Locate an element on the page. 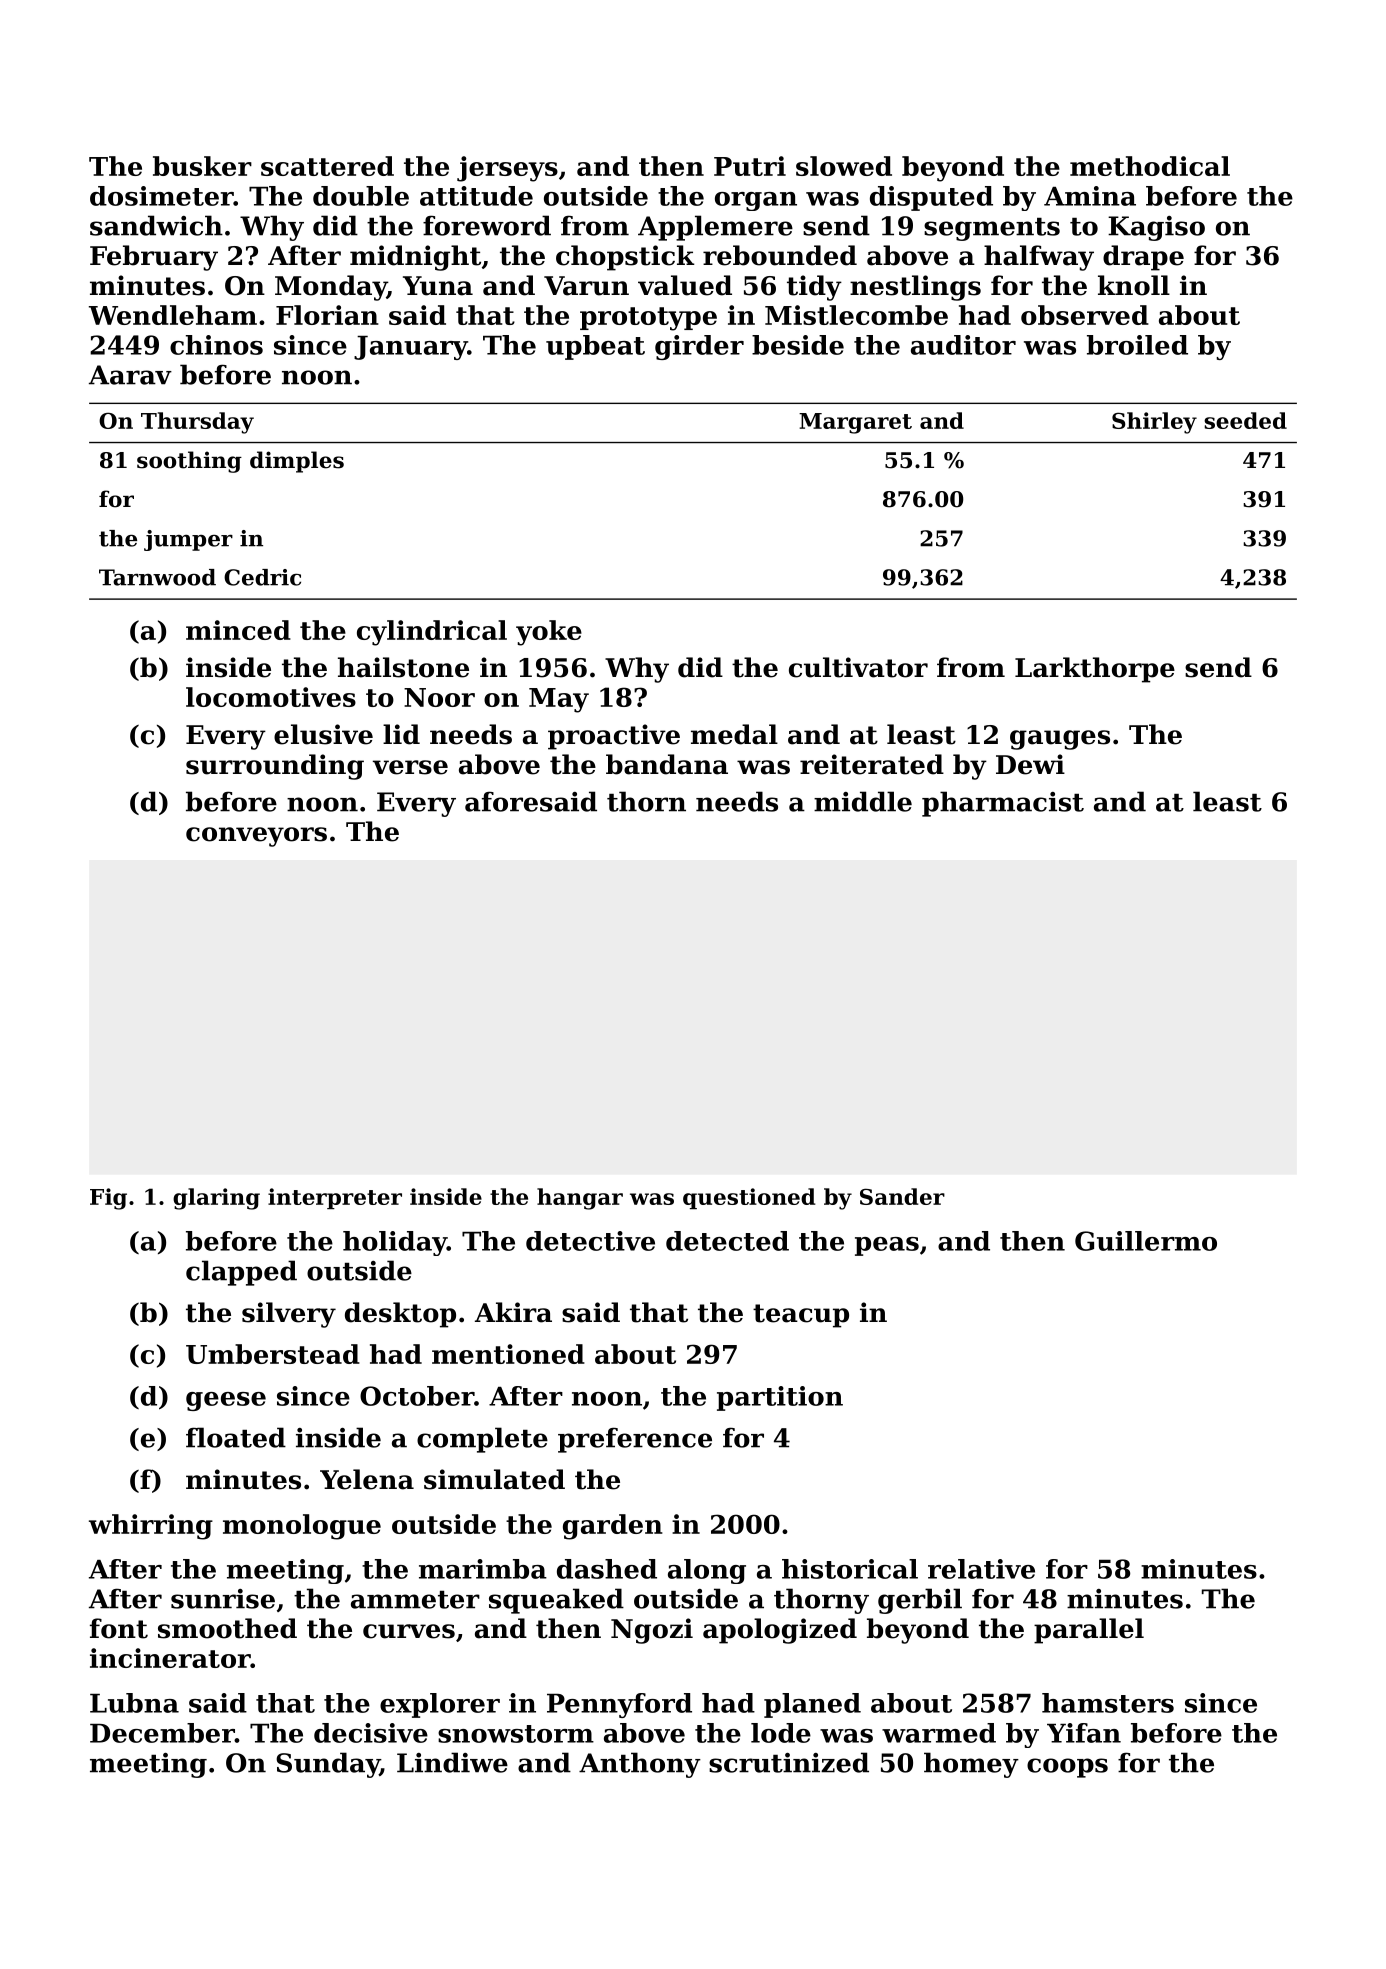  Guillermo is located at coordinates (1146, 1241).
